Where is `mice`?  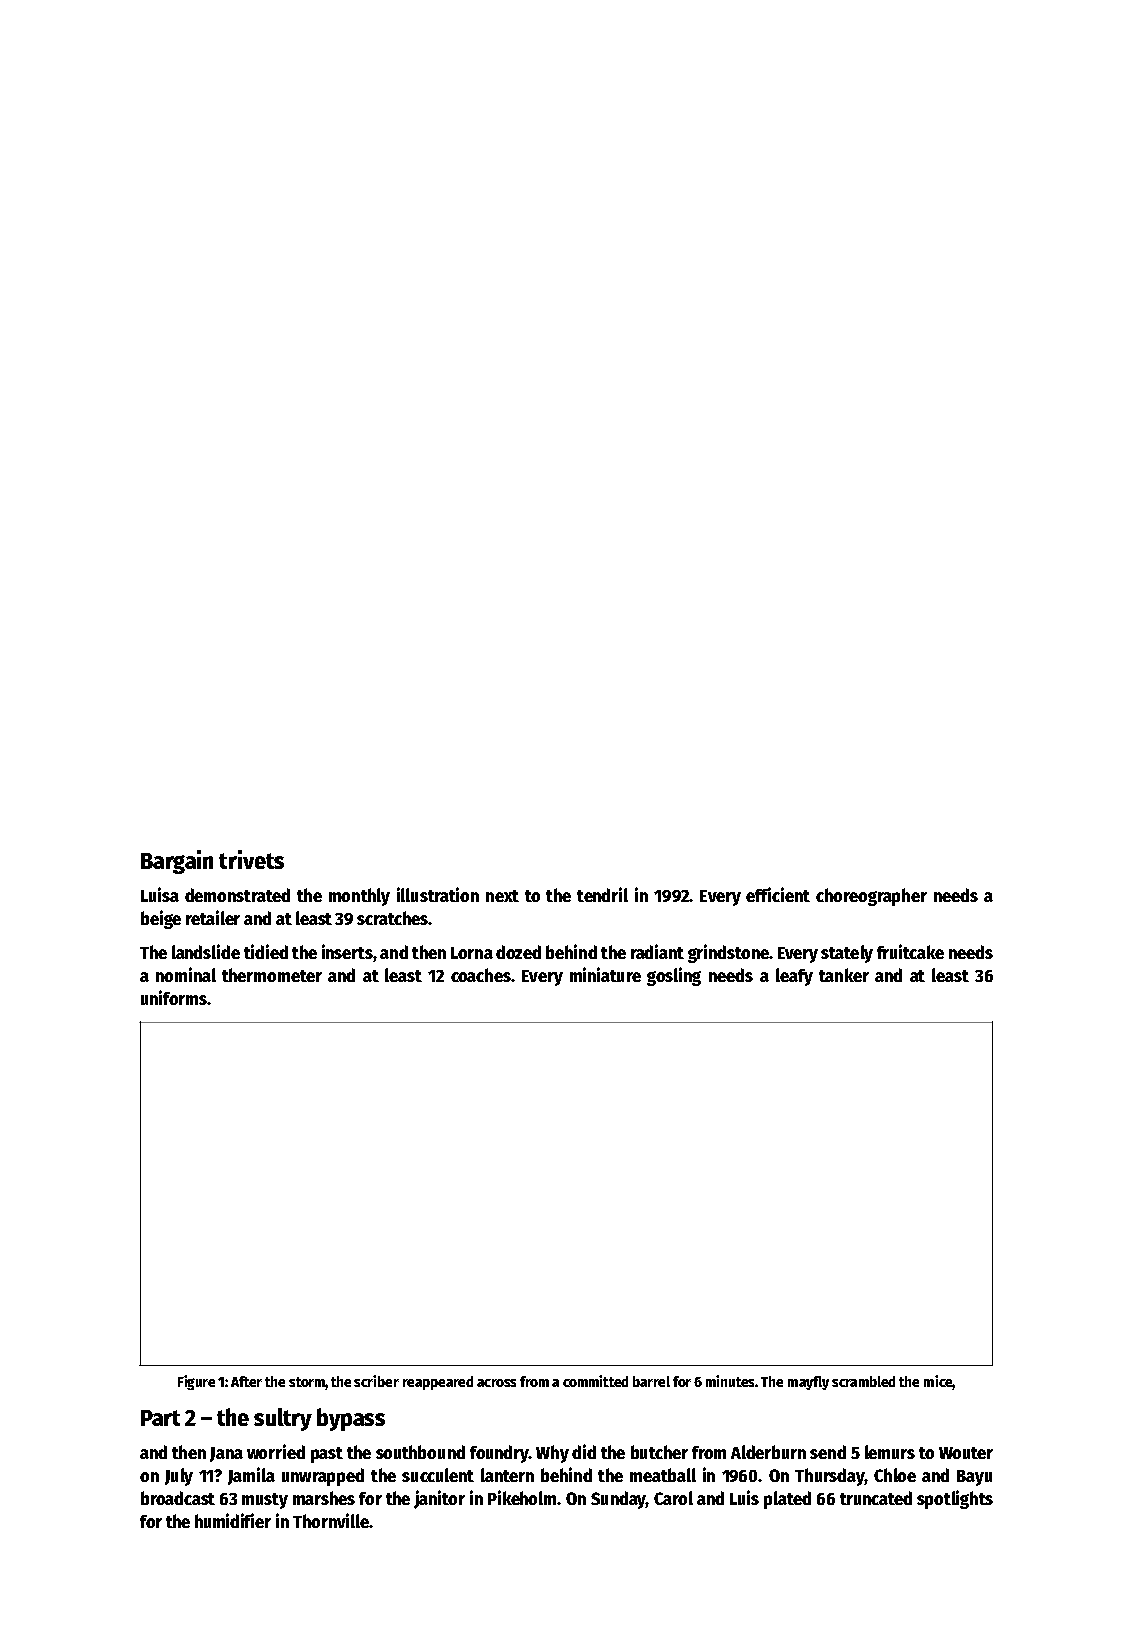 mice is located at coordinates (938, 1381).
